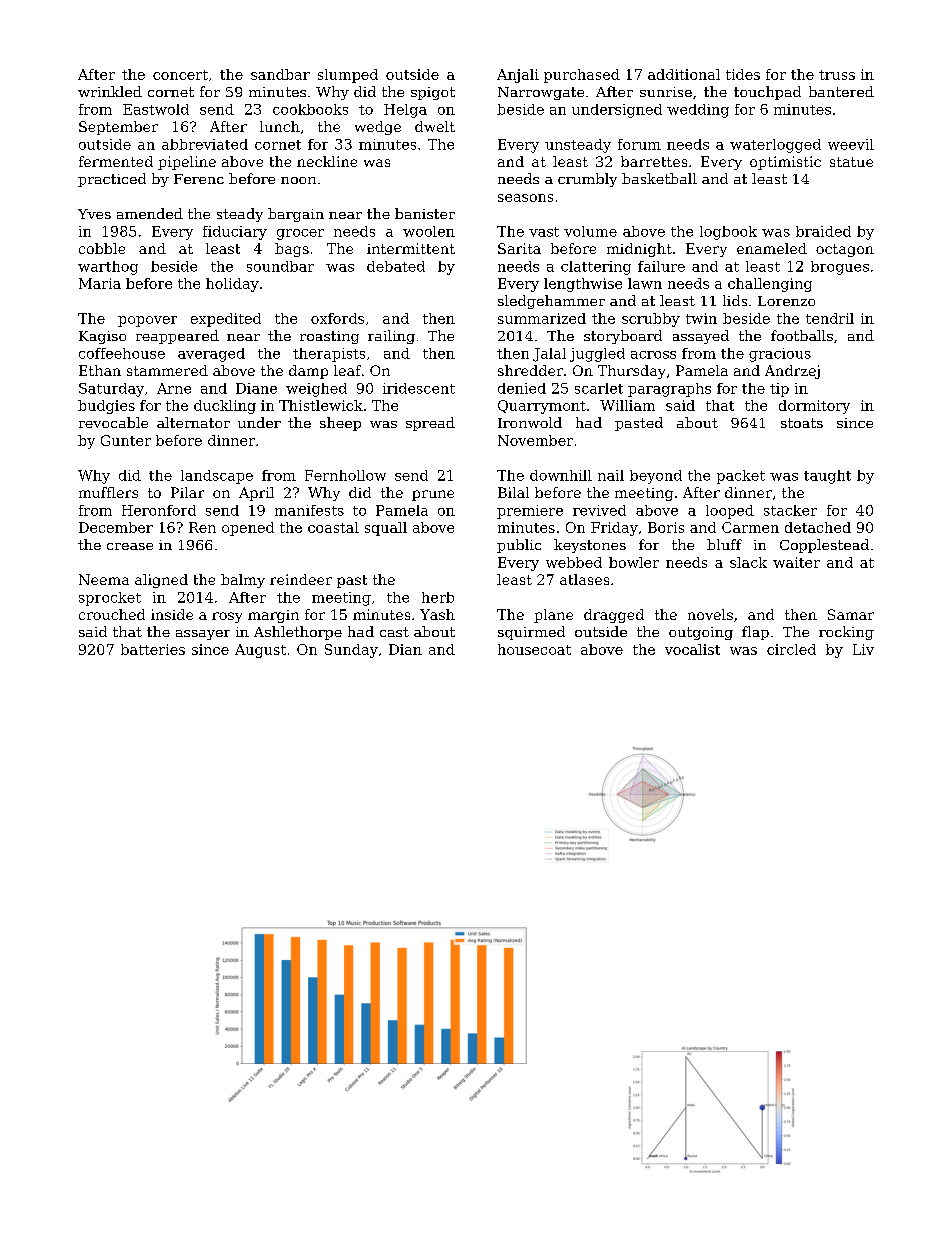  What do you see at coordinates (430, 424) in the screenshot?
I see `spread` at bounding box center [430, 424].
